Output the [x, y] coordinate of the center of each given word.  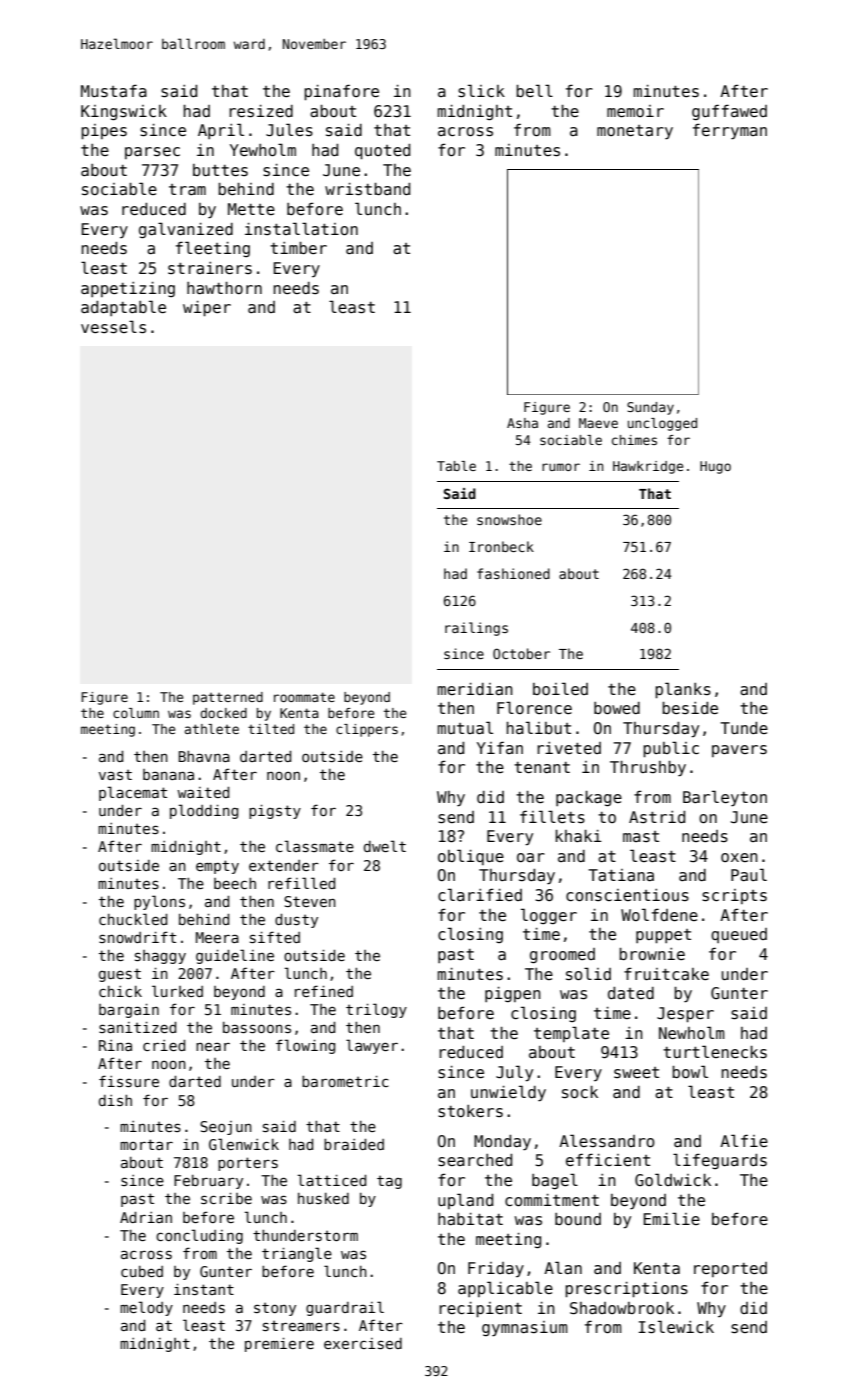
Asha [522, 423]
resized [261, 111]
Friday [496, 1269]
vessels [113, 327]
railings [476, 629]
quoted [382, 152]
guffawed [729, 112]
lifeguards [720, 1161]
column [136, 713]
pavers [739, 751]
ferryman [730, 131]
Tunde [744, 728]
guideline [235, 956]
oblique [471, 857]
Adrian [146, 1217]
